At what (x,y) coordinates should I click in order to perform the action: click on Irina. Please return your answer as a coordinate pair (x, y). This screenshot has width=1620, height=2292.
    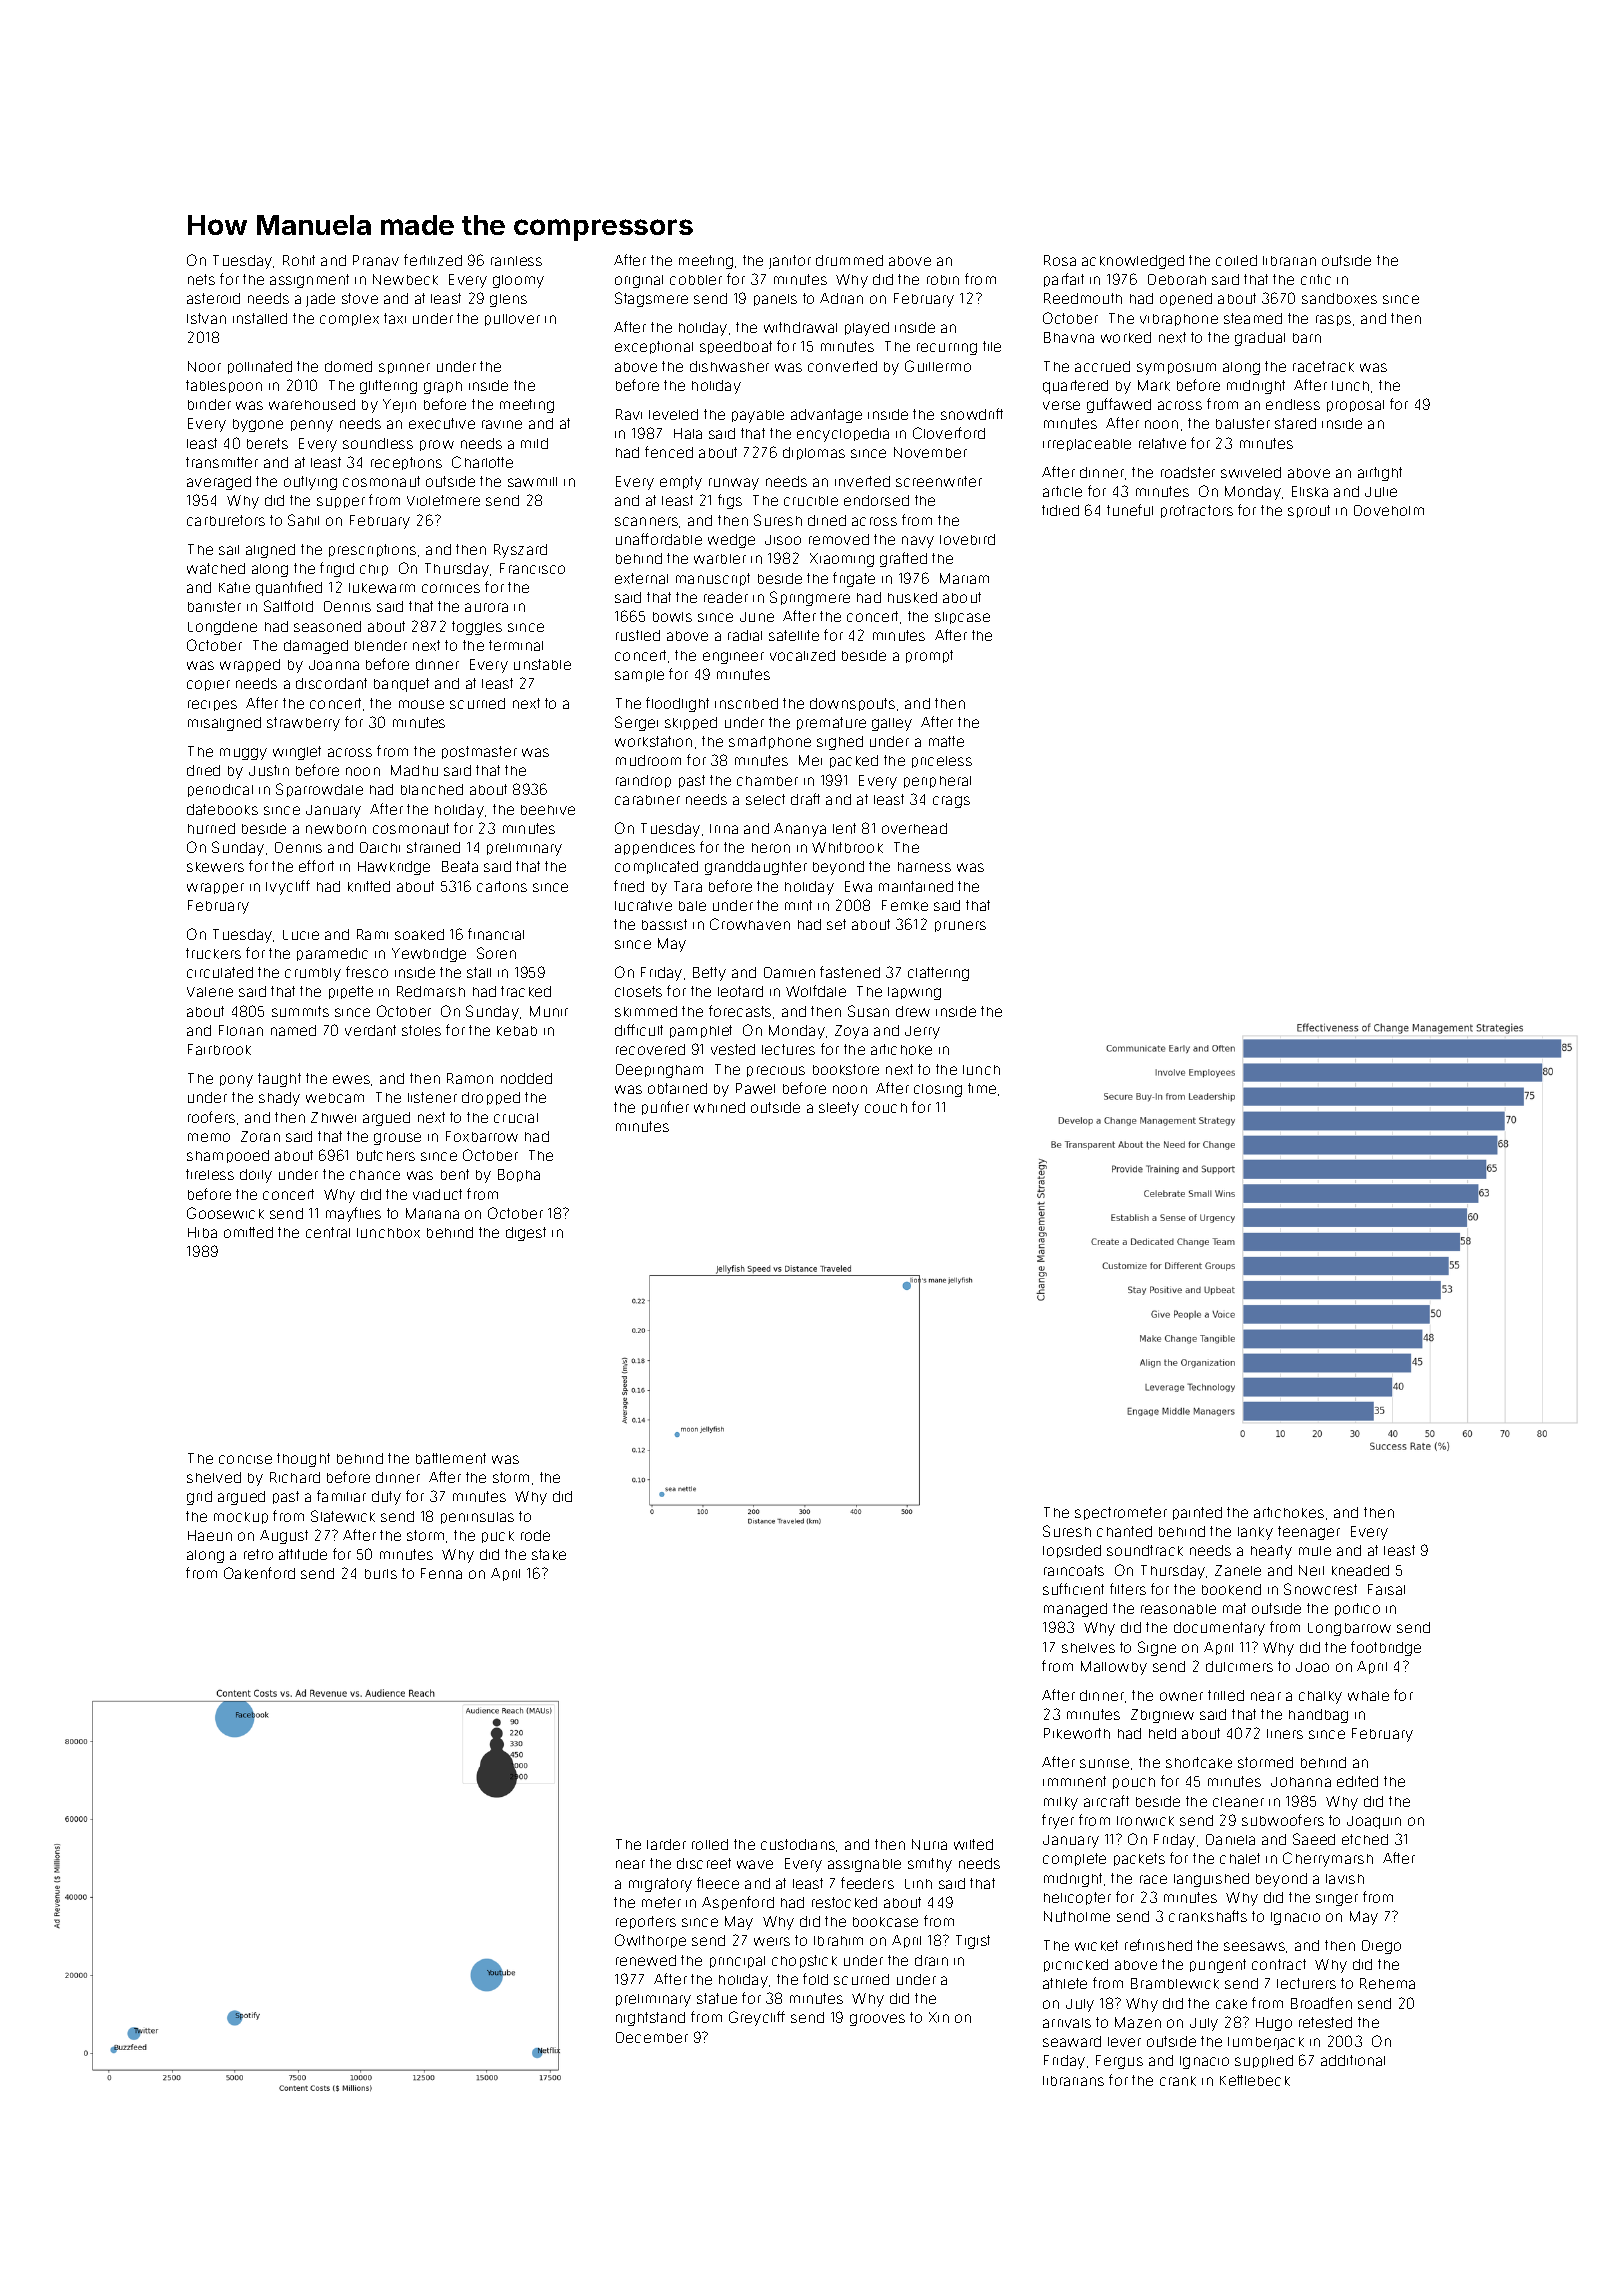
    Looking at the image, I should click on (724, 829).
